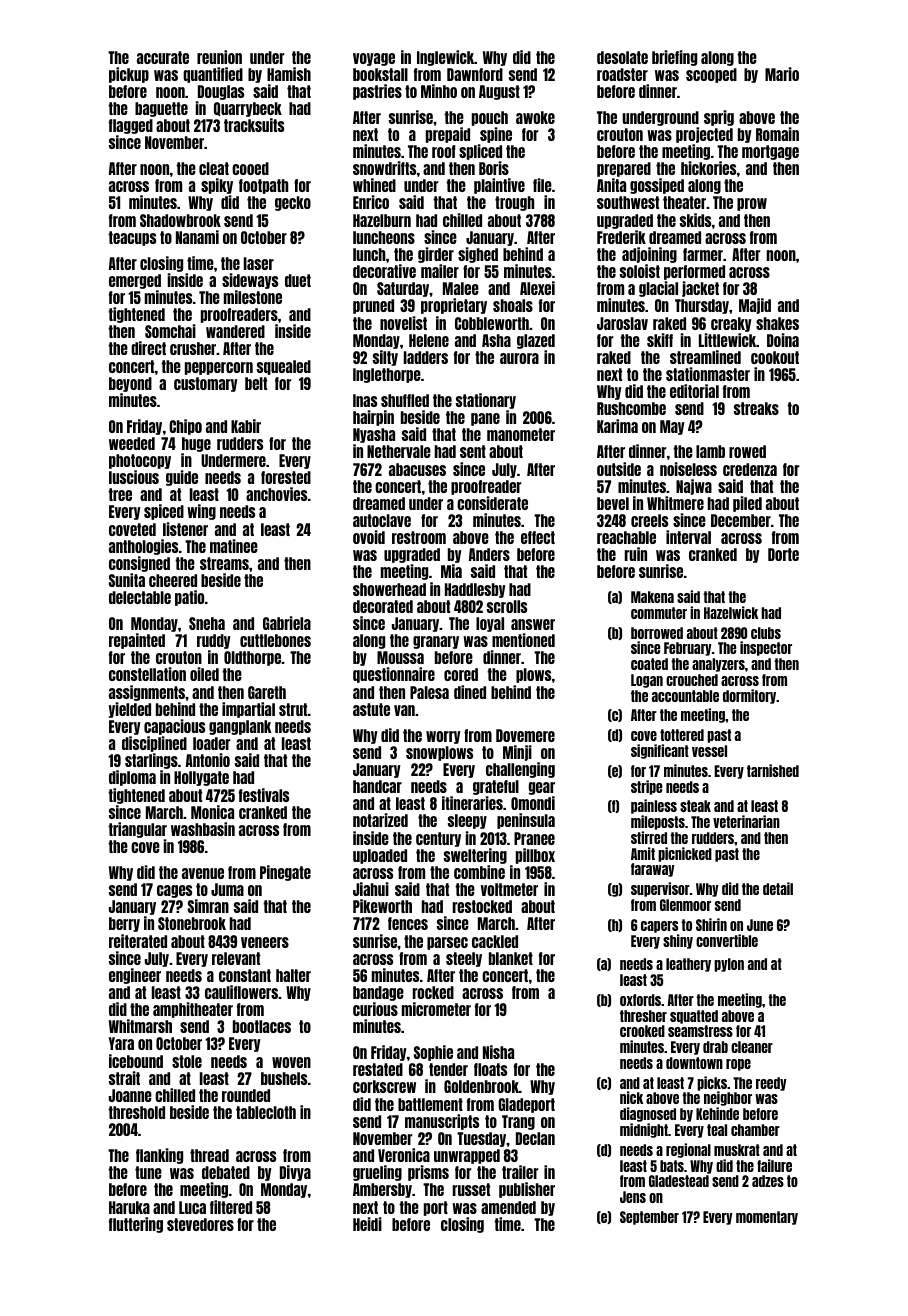 The image size is (908, 1316). I want to click on reunion, so click(219, 57).
